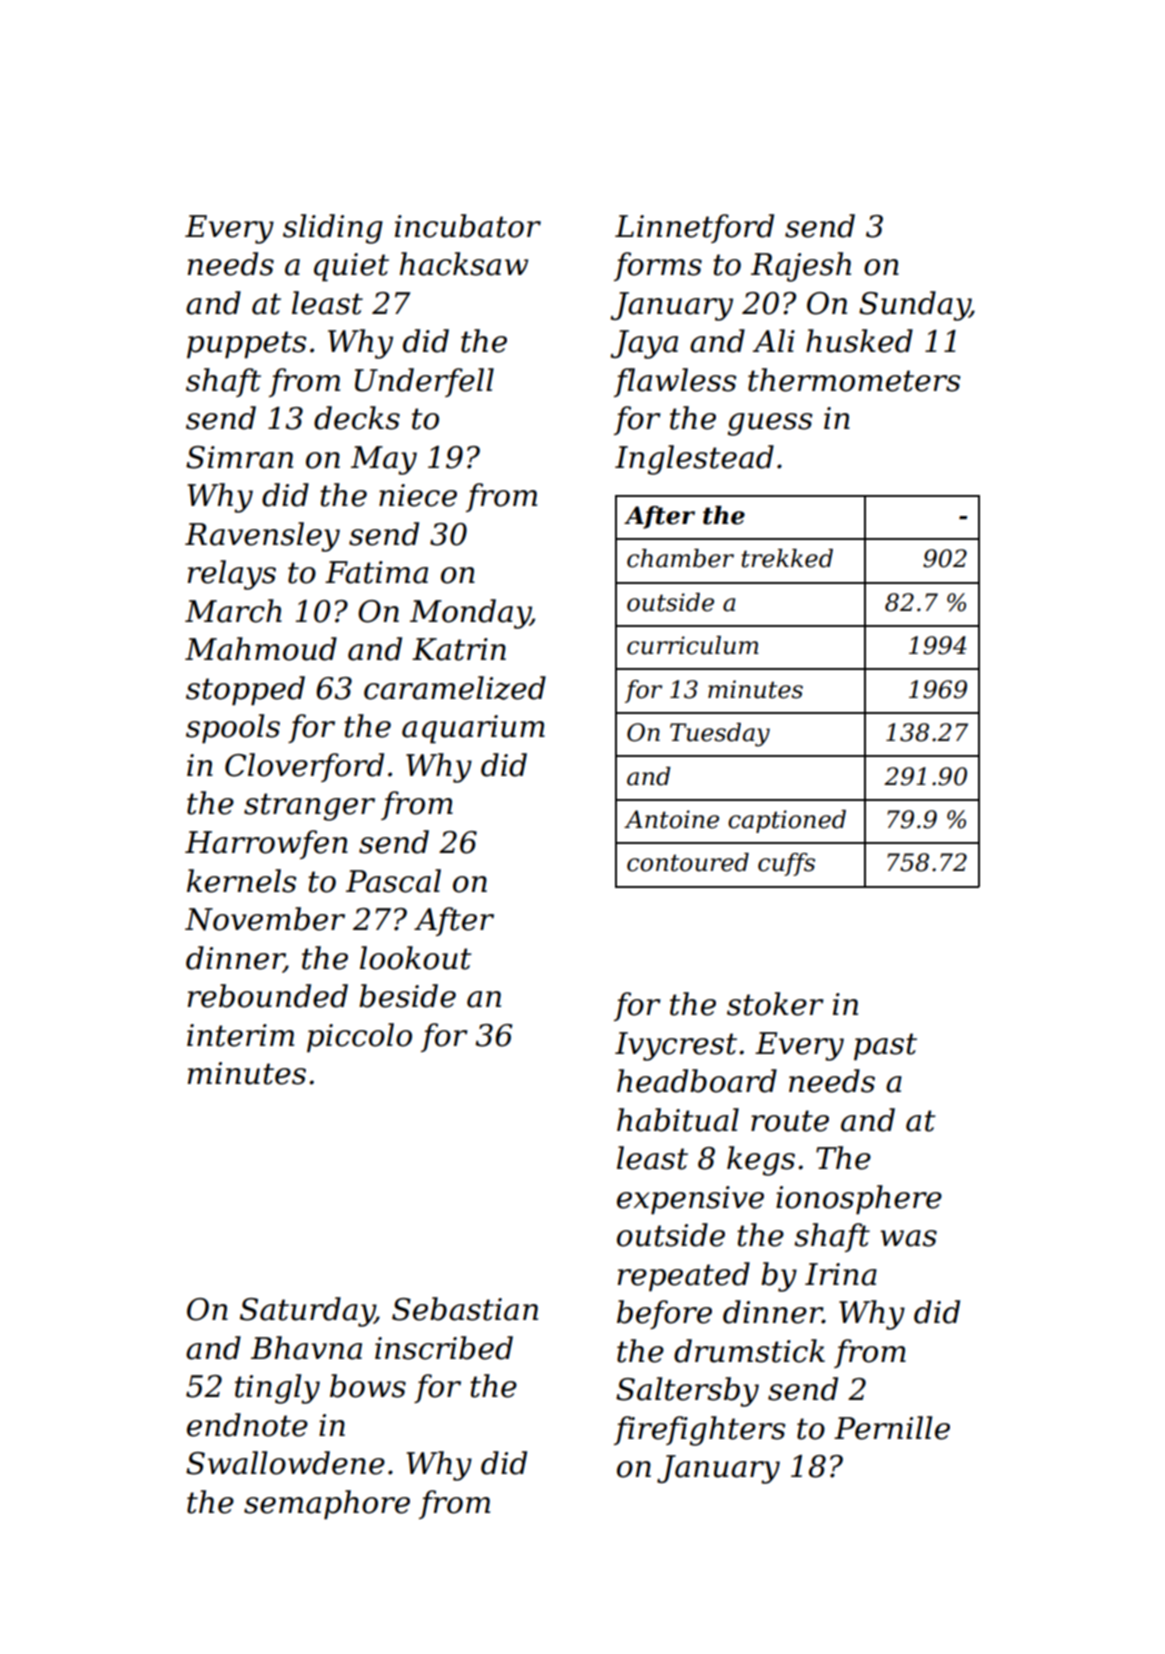  What do you see at coordinates (671, 819) in the screenshot?
I see `Antoine` at bounding box center [671, 819].
